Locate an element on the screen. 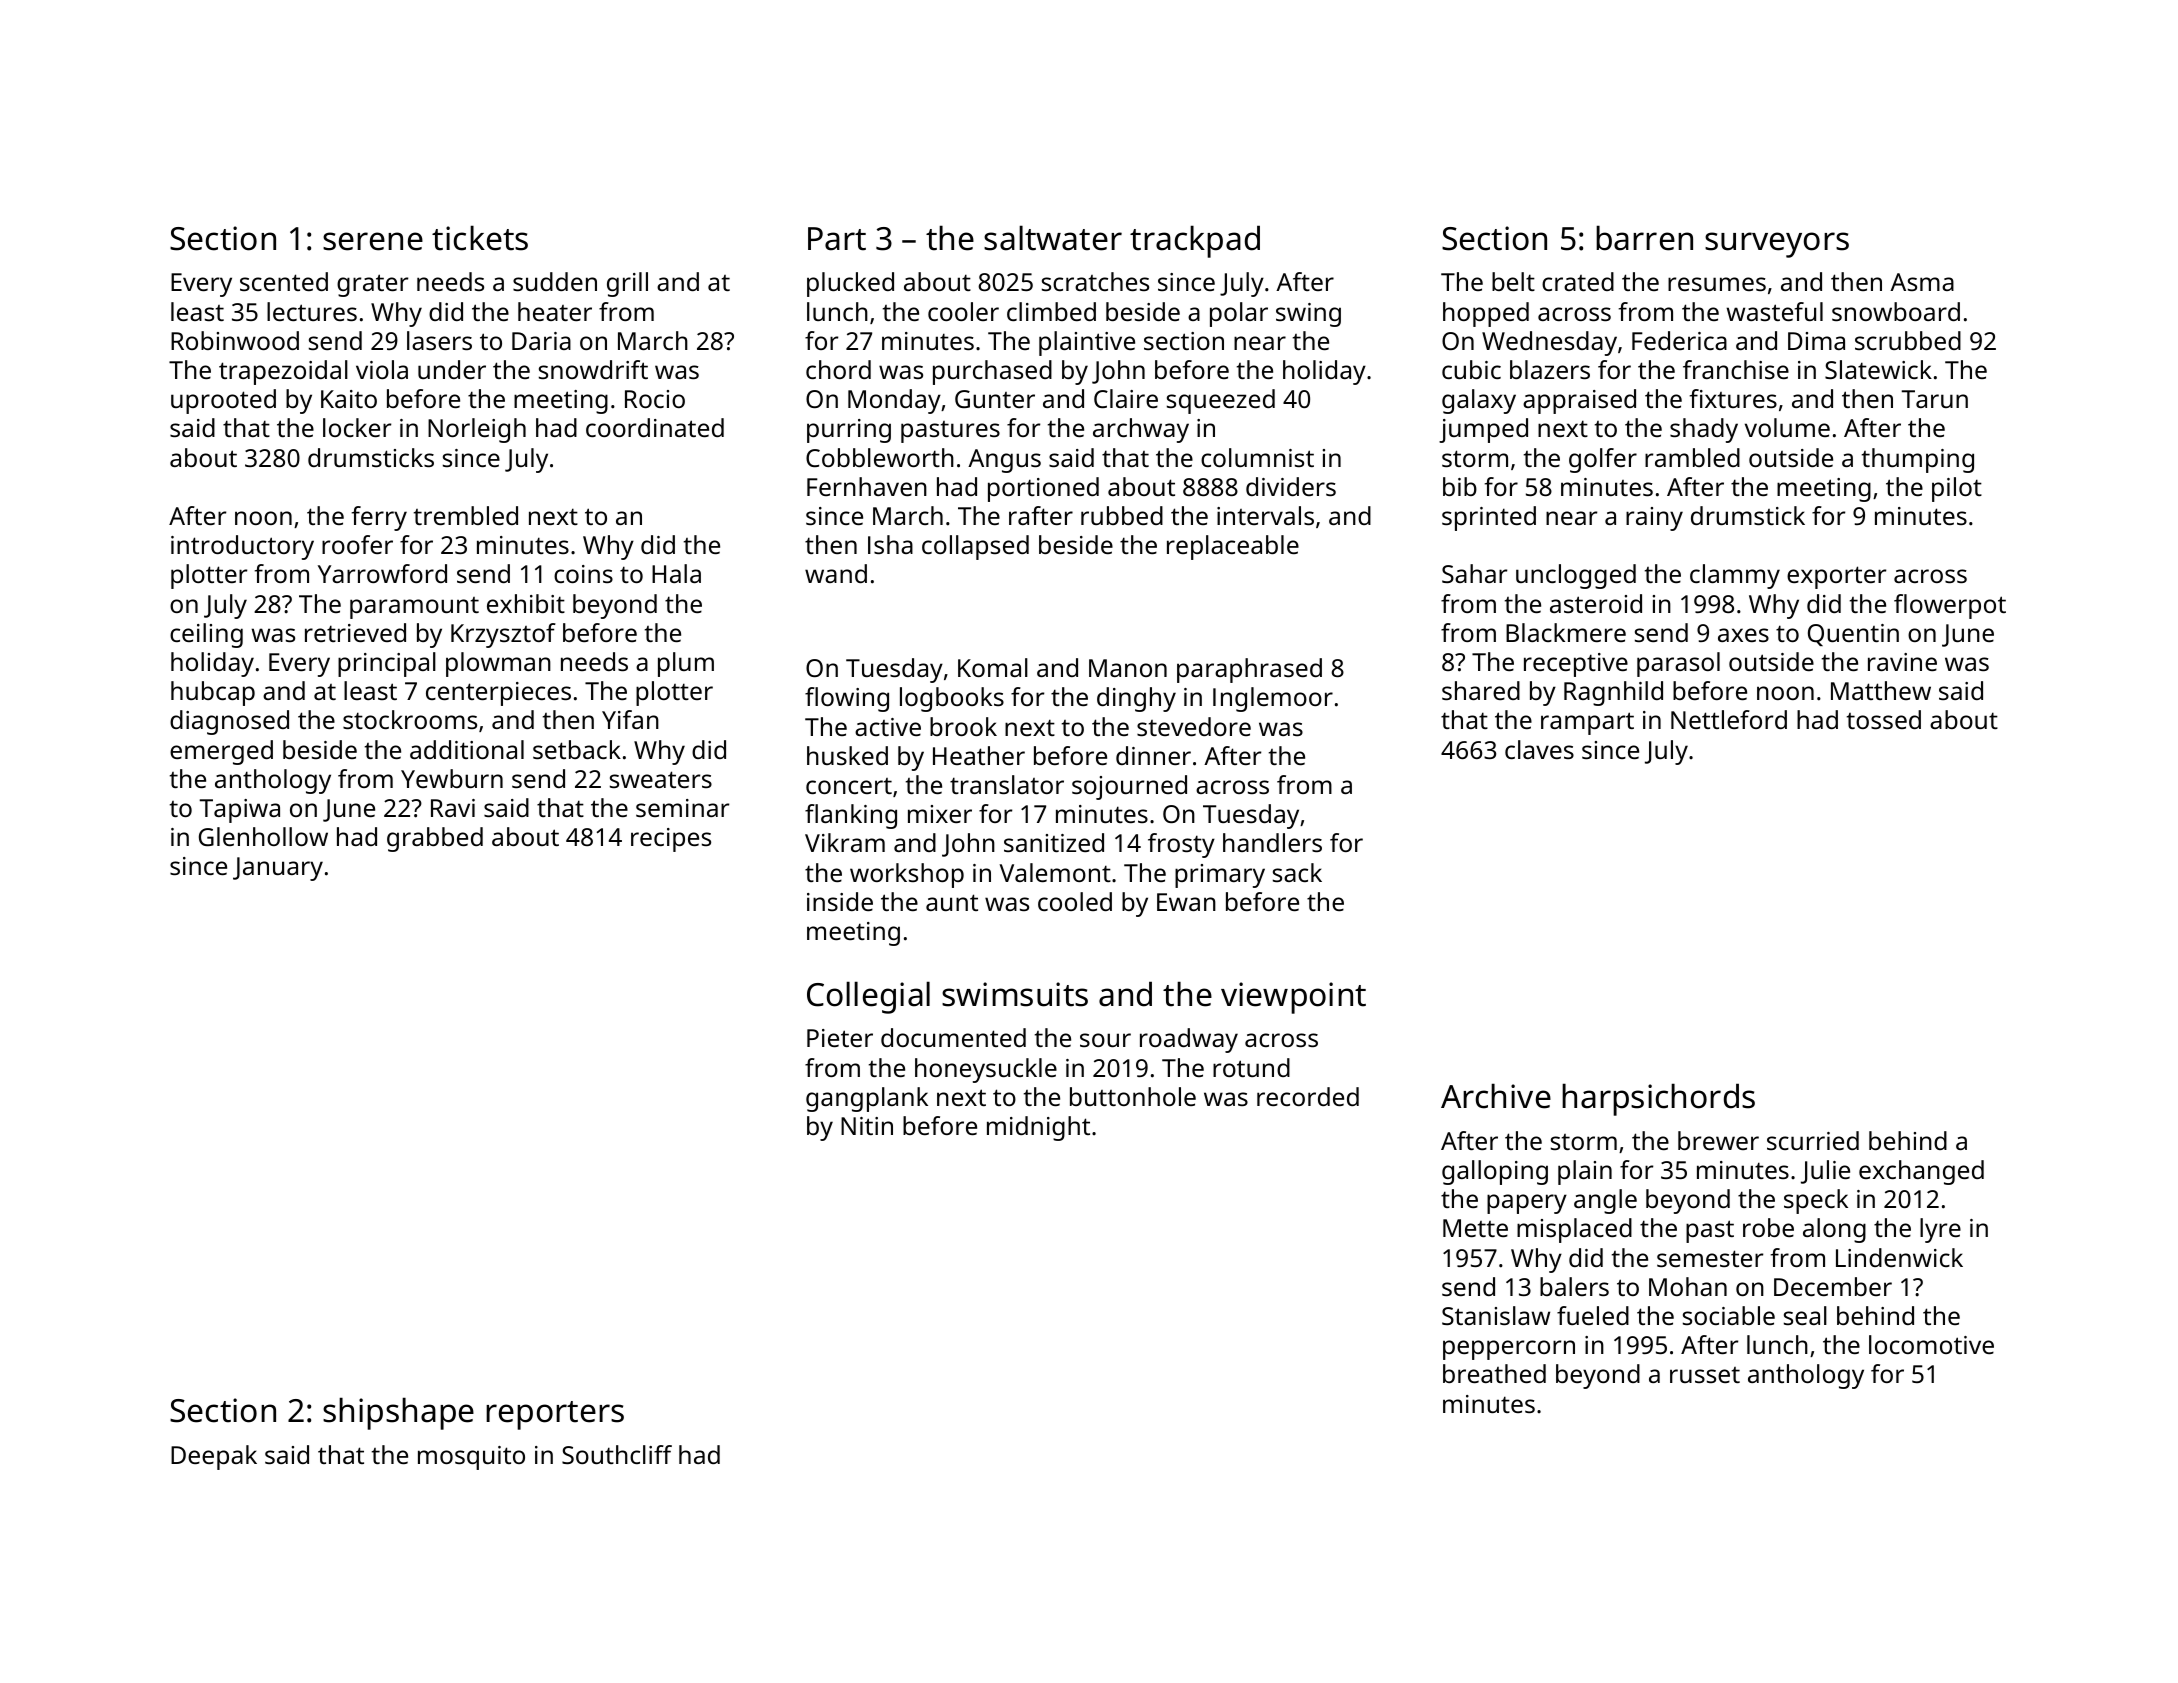 This screenshot has width=2178, height=1683. Mette is located at coordinates (1475, 1228).
